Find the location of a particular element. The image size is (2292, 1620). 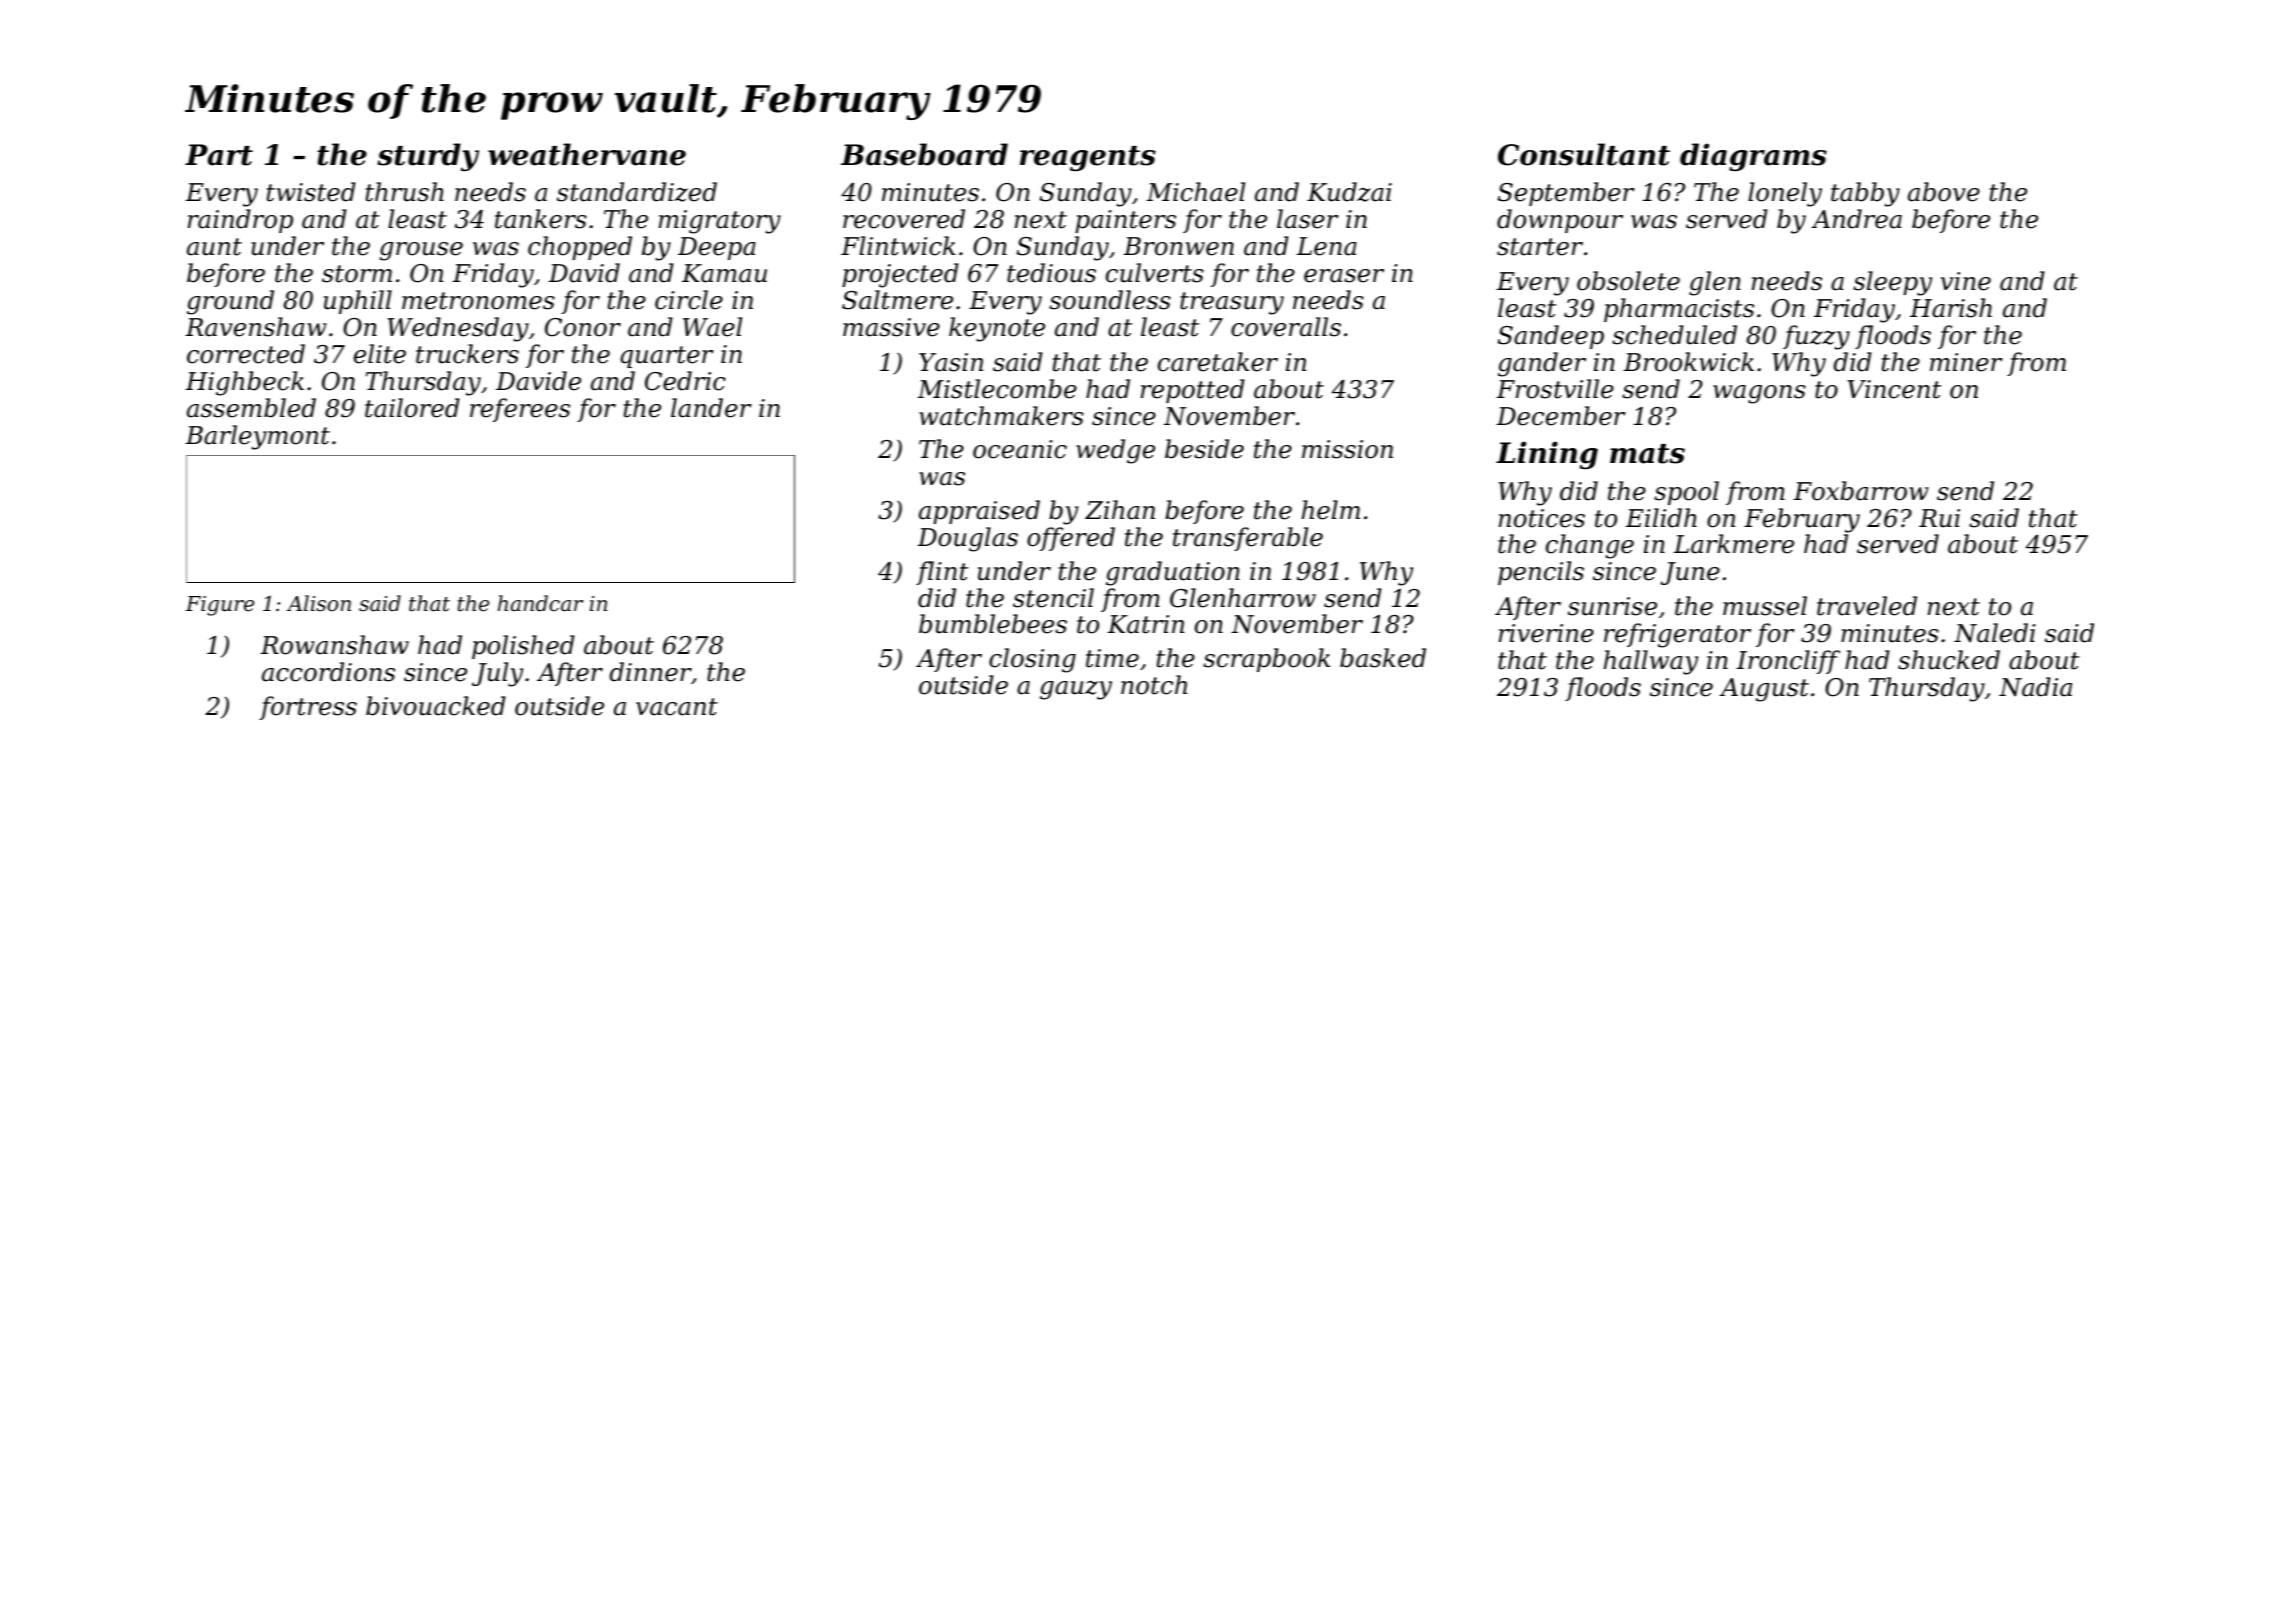

change is located at coordinates (1590, 546).
